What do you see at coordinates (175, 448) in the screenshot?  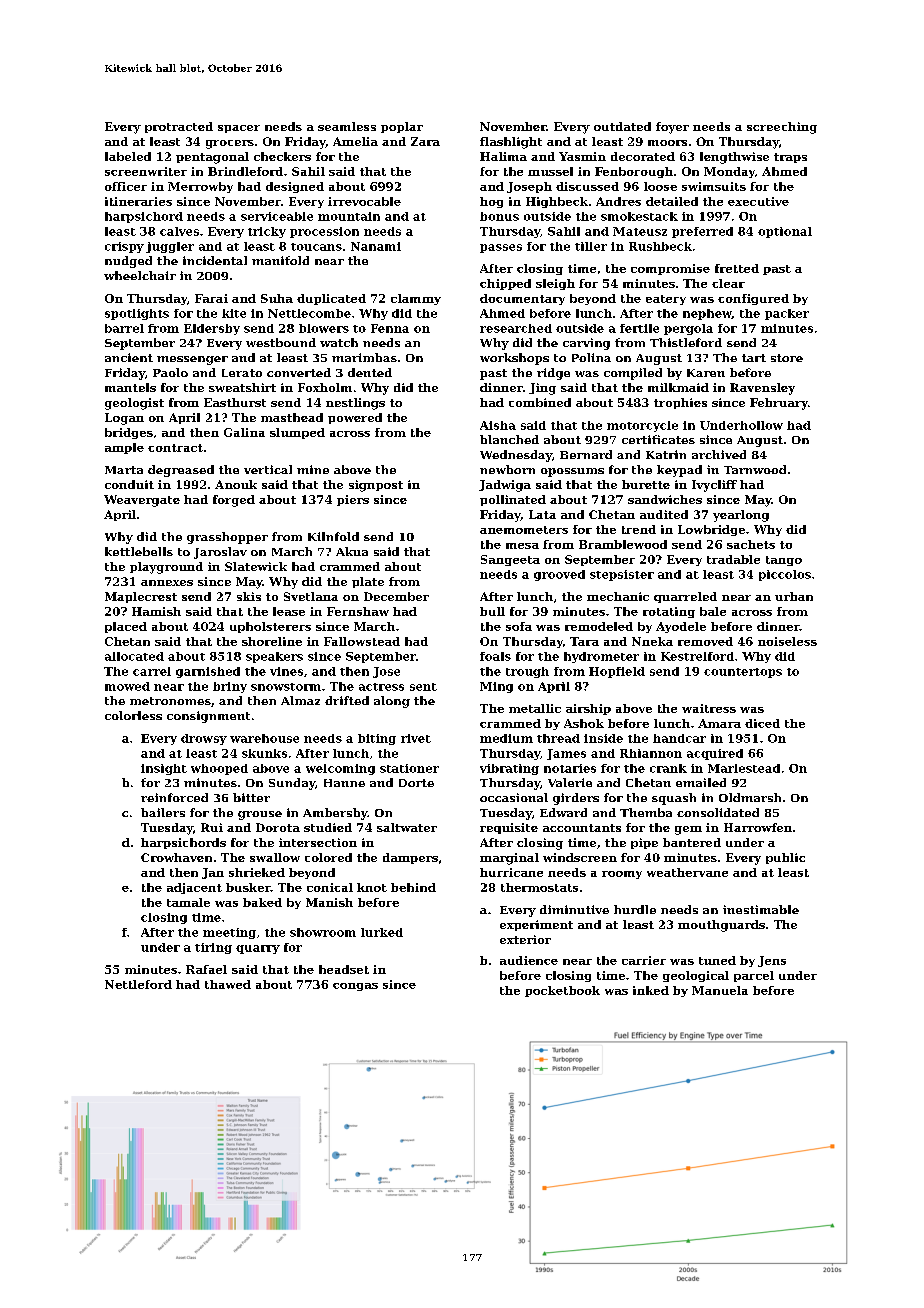 I see `contract` at bounding box center [175, 448].
